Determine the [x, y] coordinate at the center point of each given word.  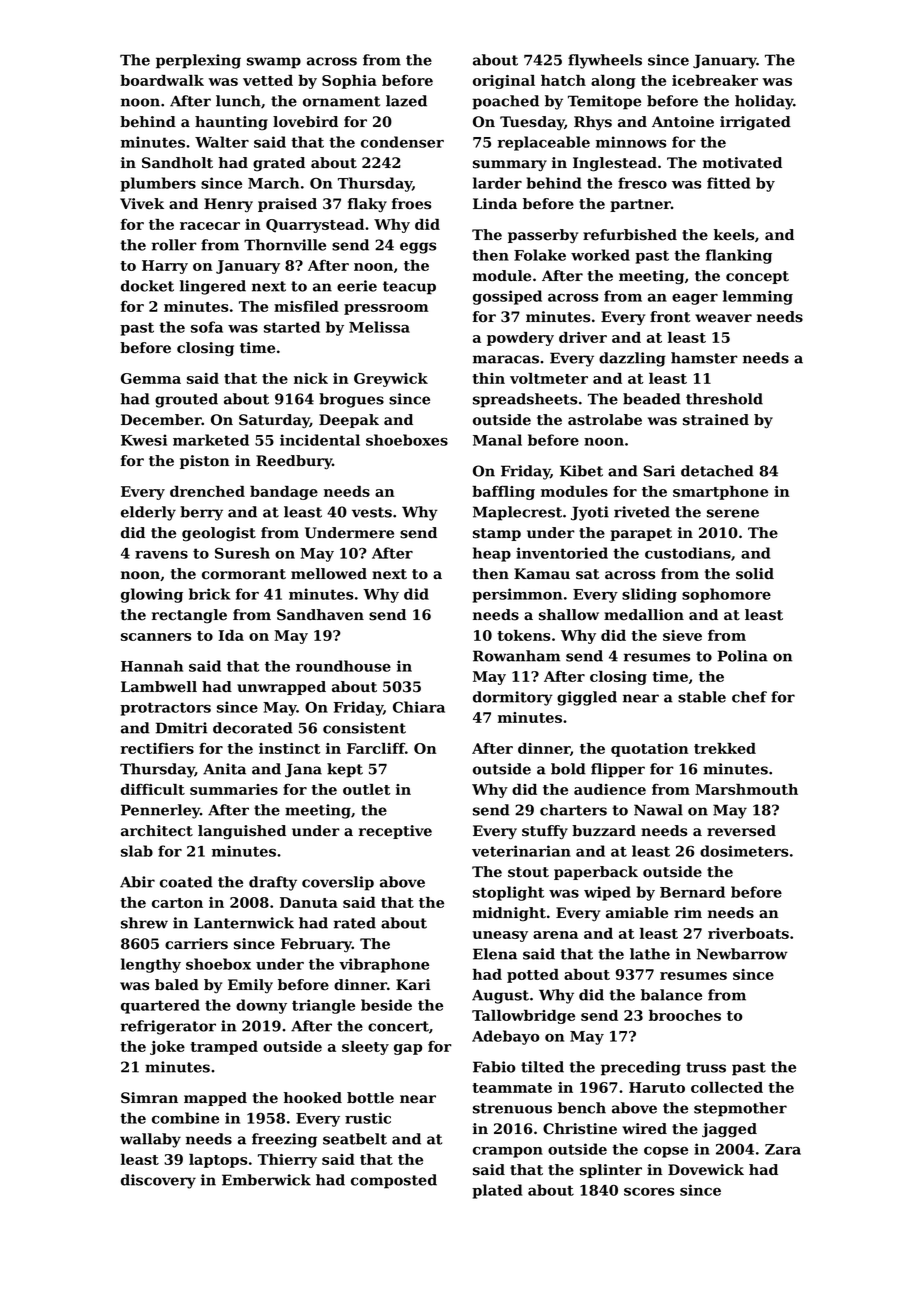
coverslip [338, 883]
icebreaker [715, 80]
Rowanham [516, 656]
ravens [161, 555]
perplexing [198, 61]
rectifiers [157, 748]
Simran [149, 1098]
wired [644, 1129]
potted [533, 976]
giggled [587, 698]
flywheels [605, 61]
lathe [650, 954]
